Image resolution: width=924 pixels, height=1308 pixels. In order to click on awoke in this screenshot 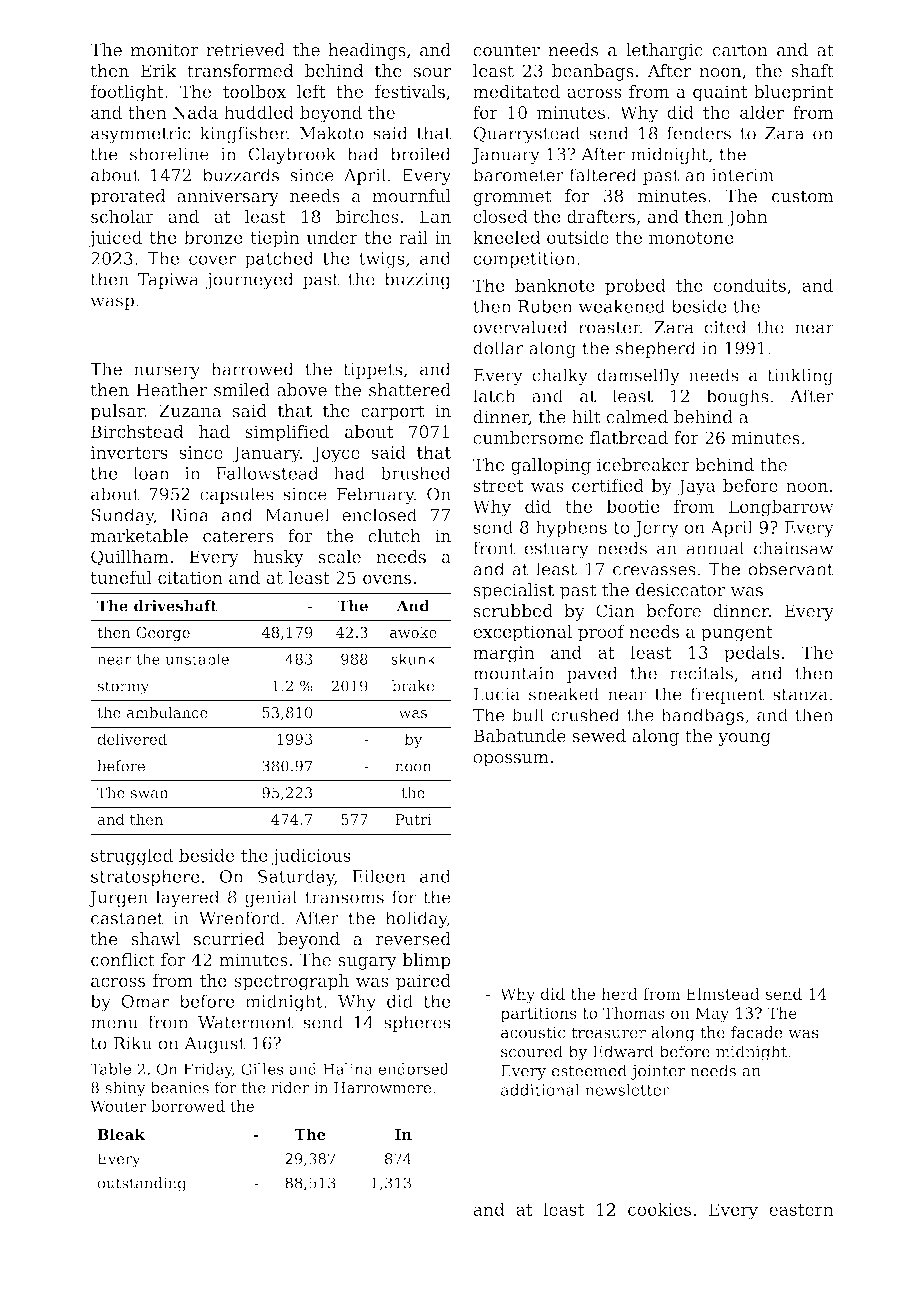, I will do `click(413, 632)`.
